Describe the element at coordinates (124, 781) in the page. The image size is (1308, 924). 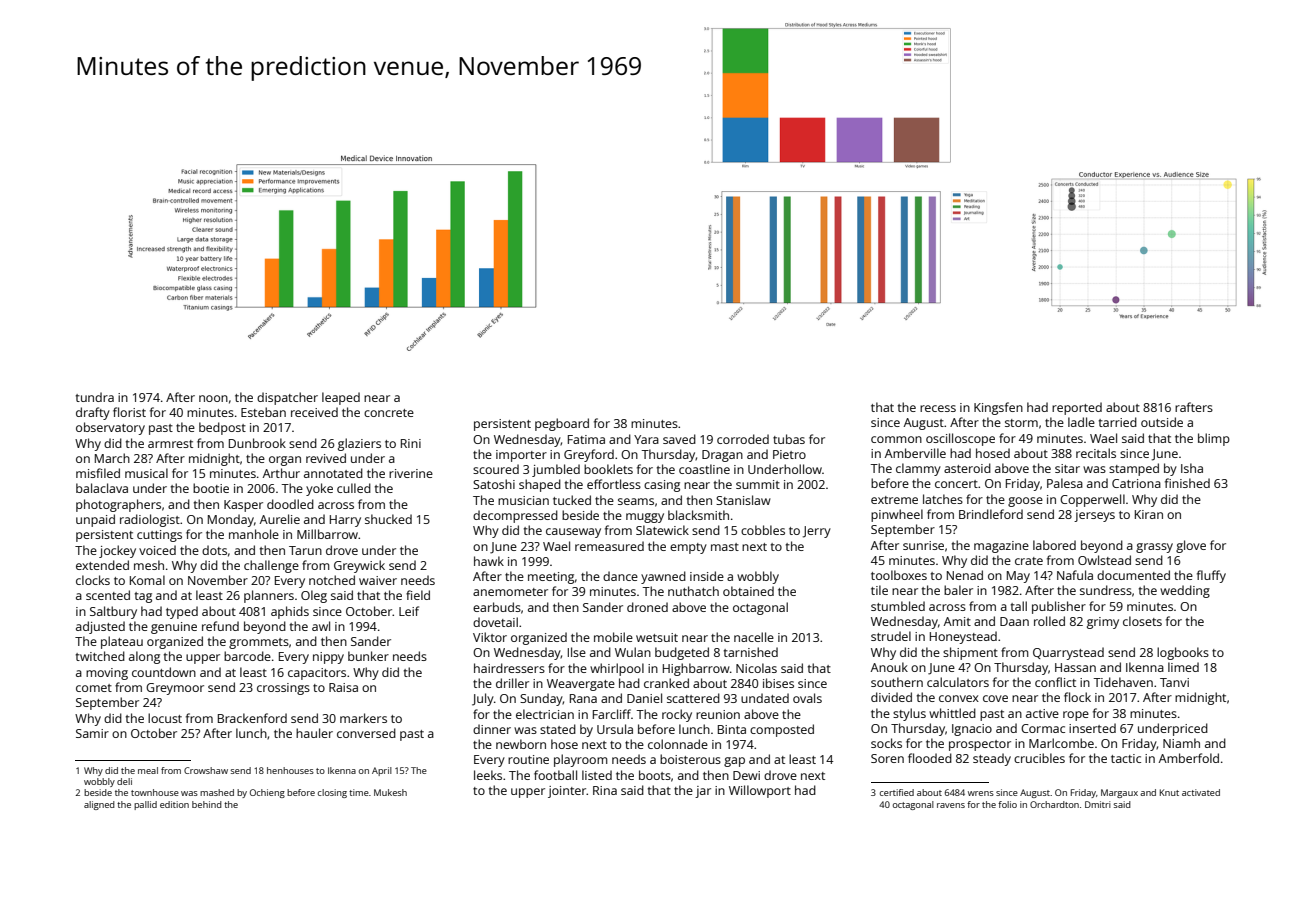
I see `deli` at that location.
